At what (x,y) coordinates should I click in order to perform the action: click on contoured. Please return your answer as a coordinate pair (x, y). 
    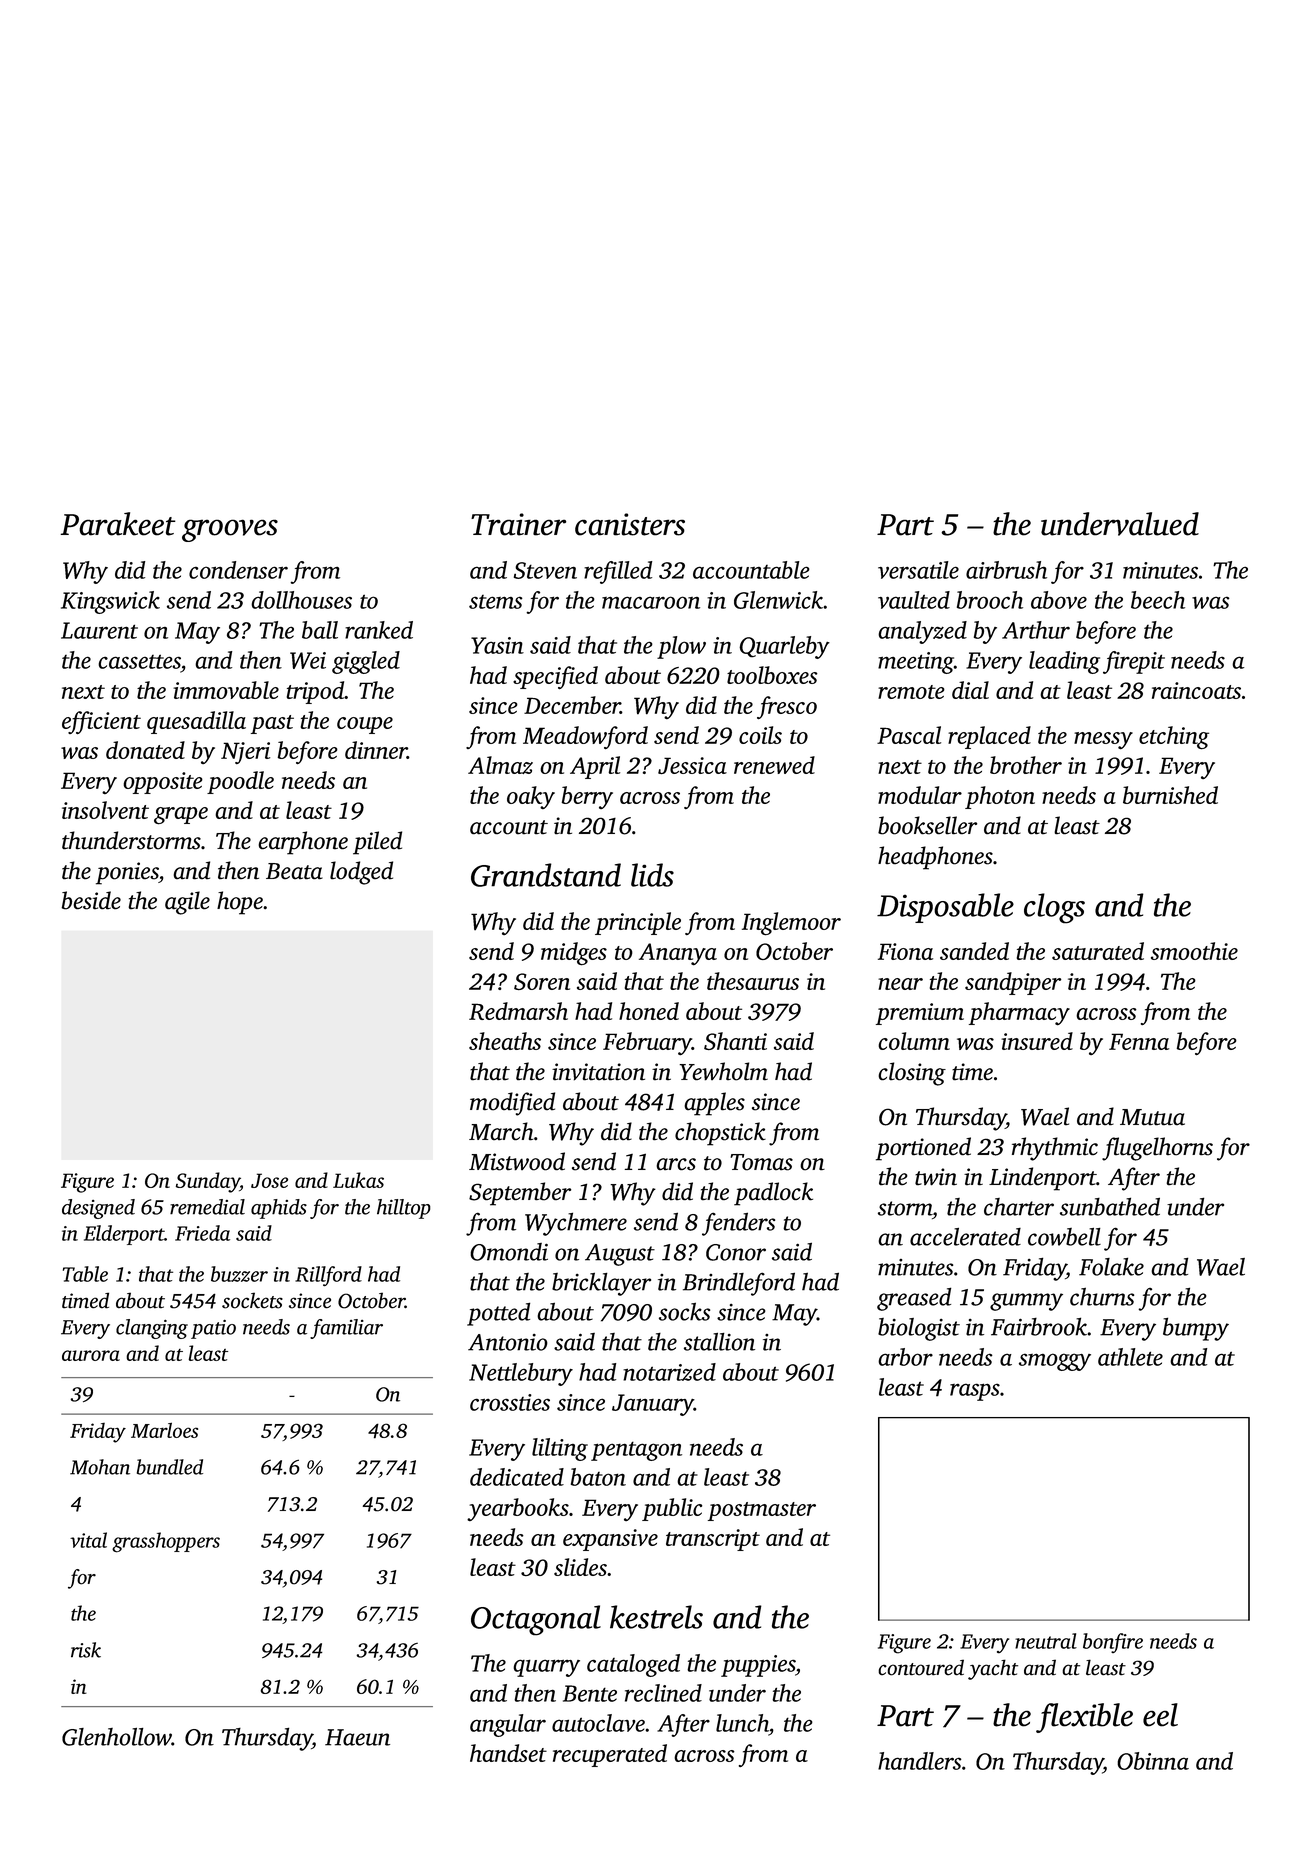
    Looking at the image, I should click on (921, 1667).
